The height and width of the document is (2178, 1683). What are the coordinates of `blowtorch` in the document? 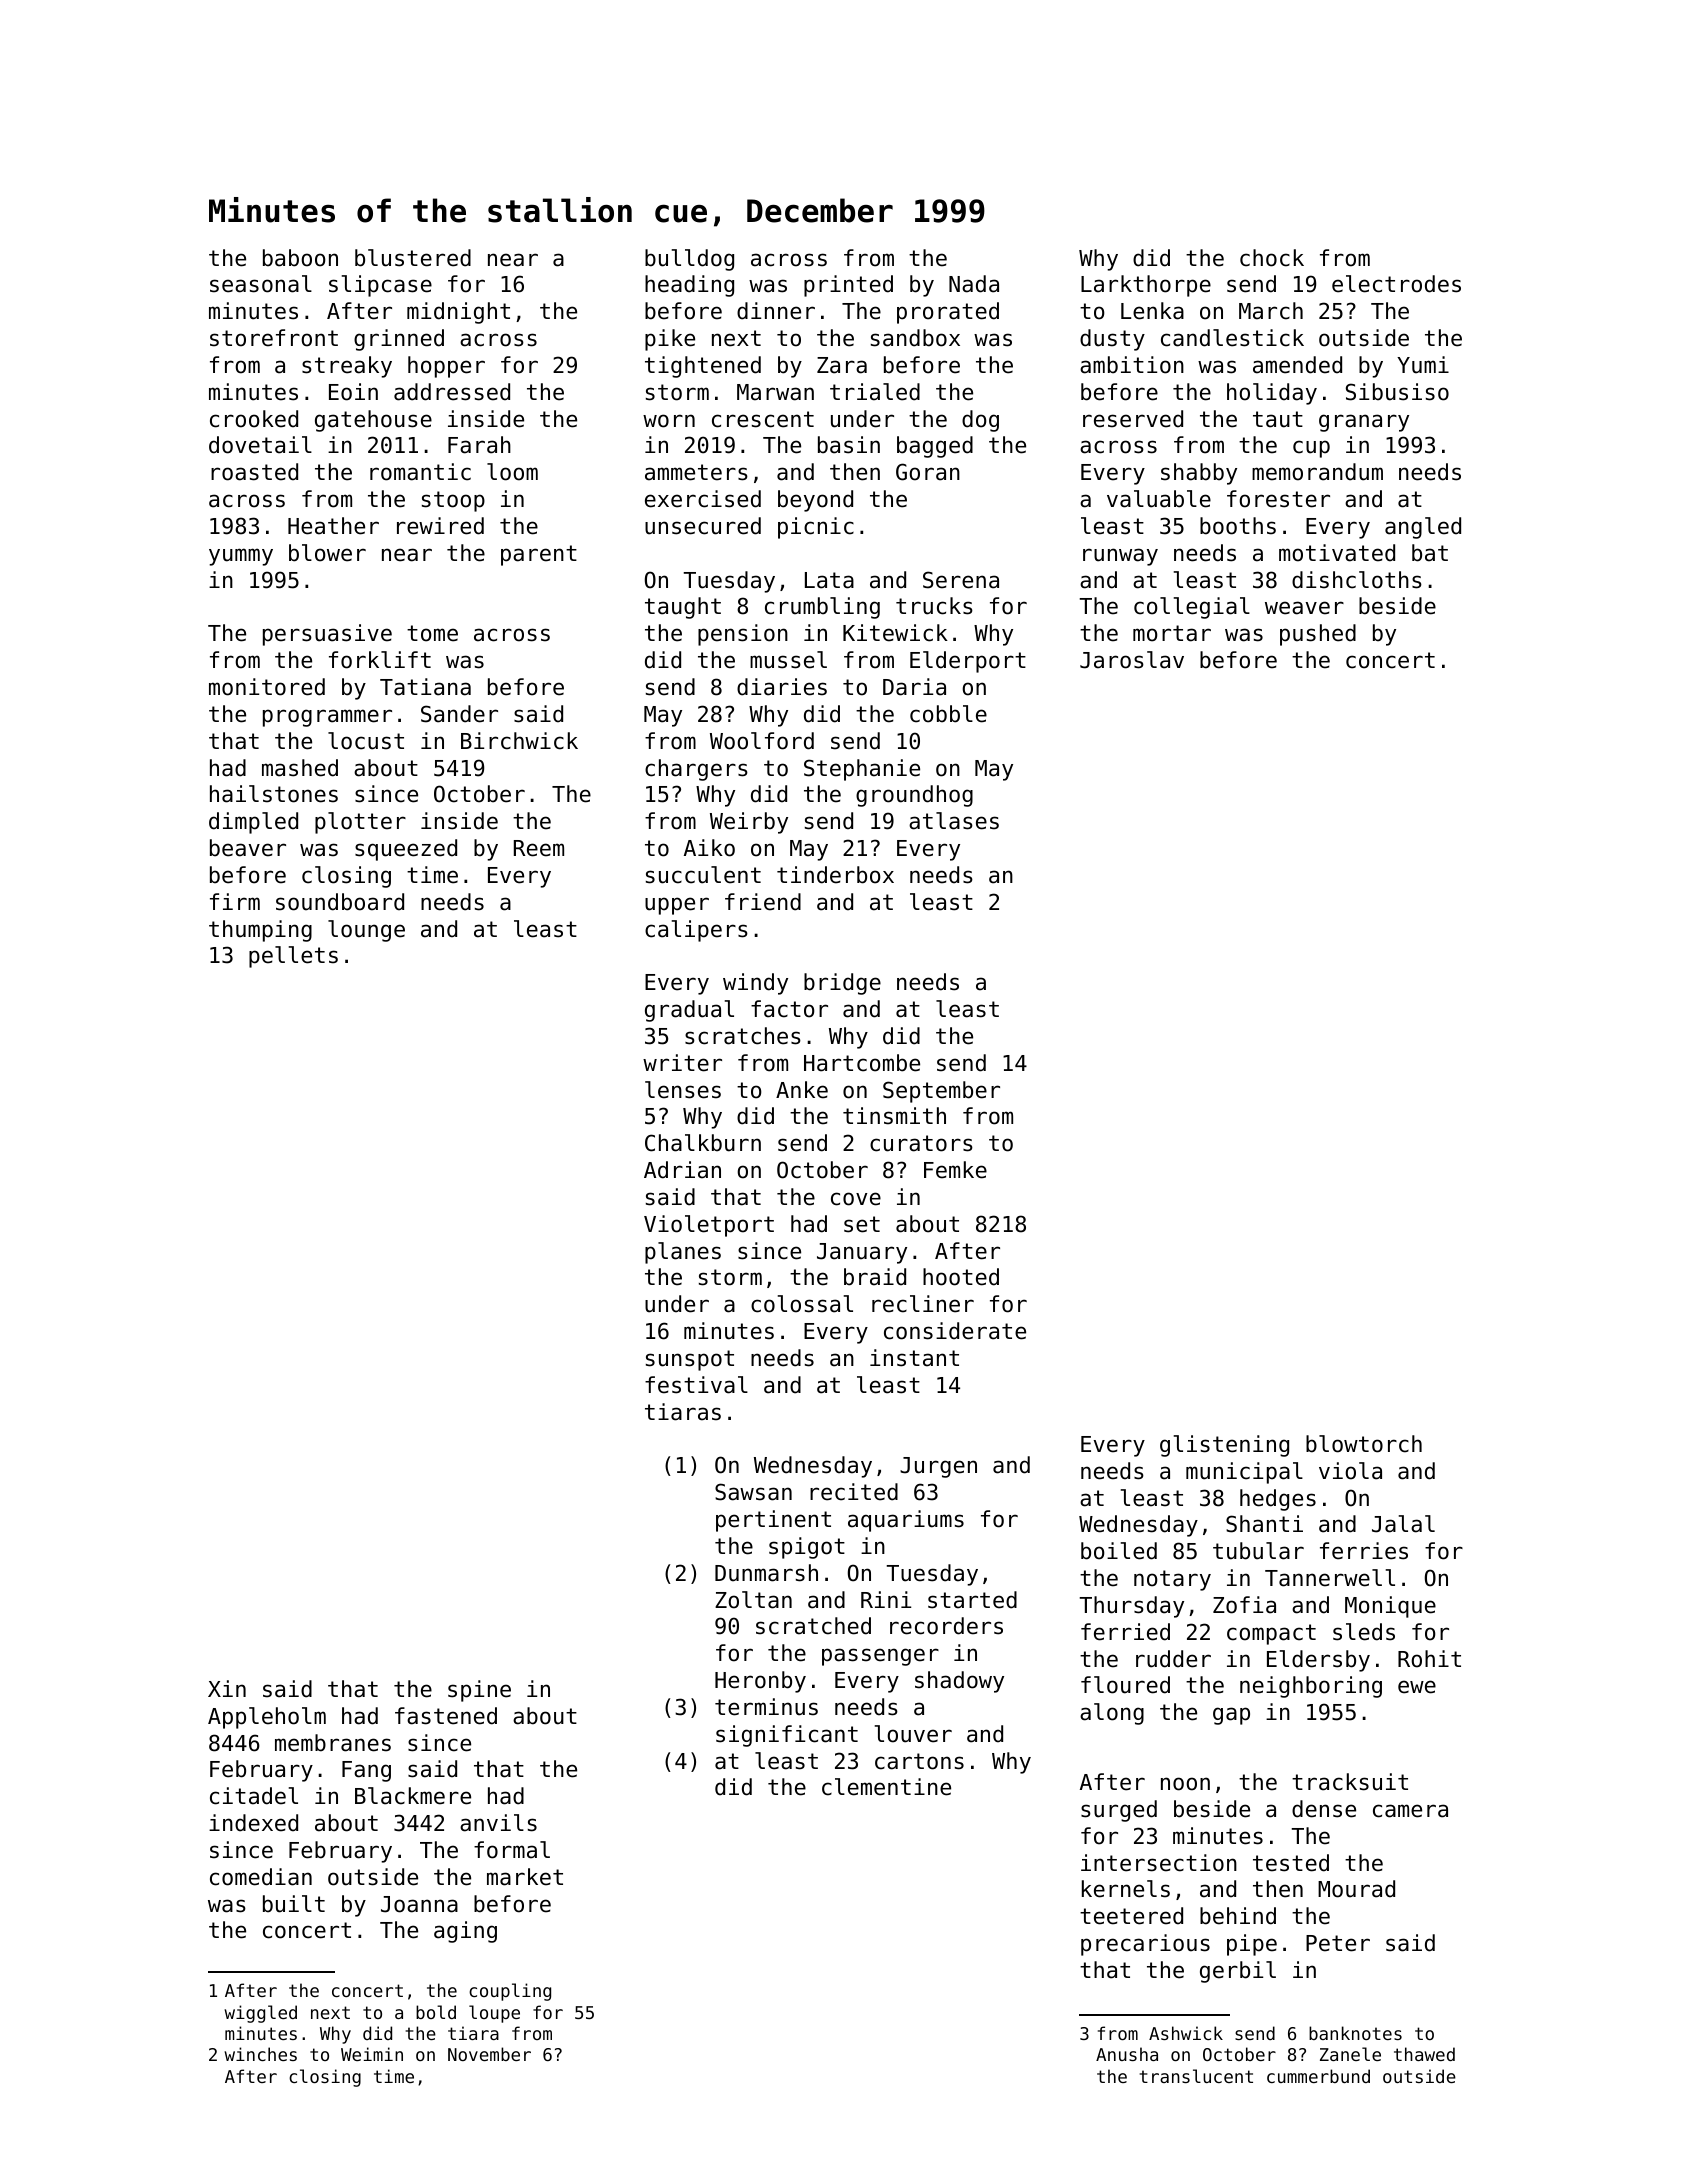 It's located at (1364, 1444).
